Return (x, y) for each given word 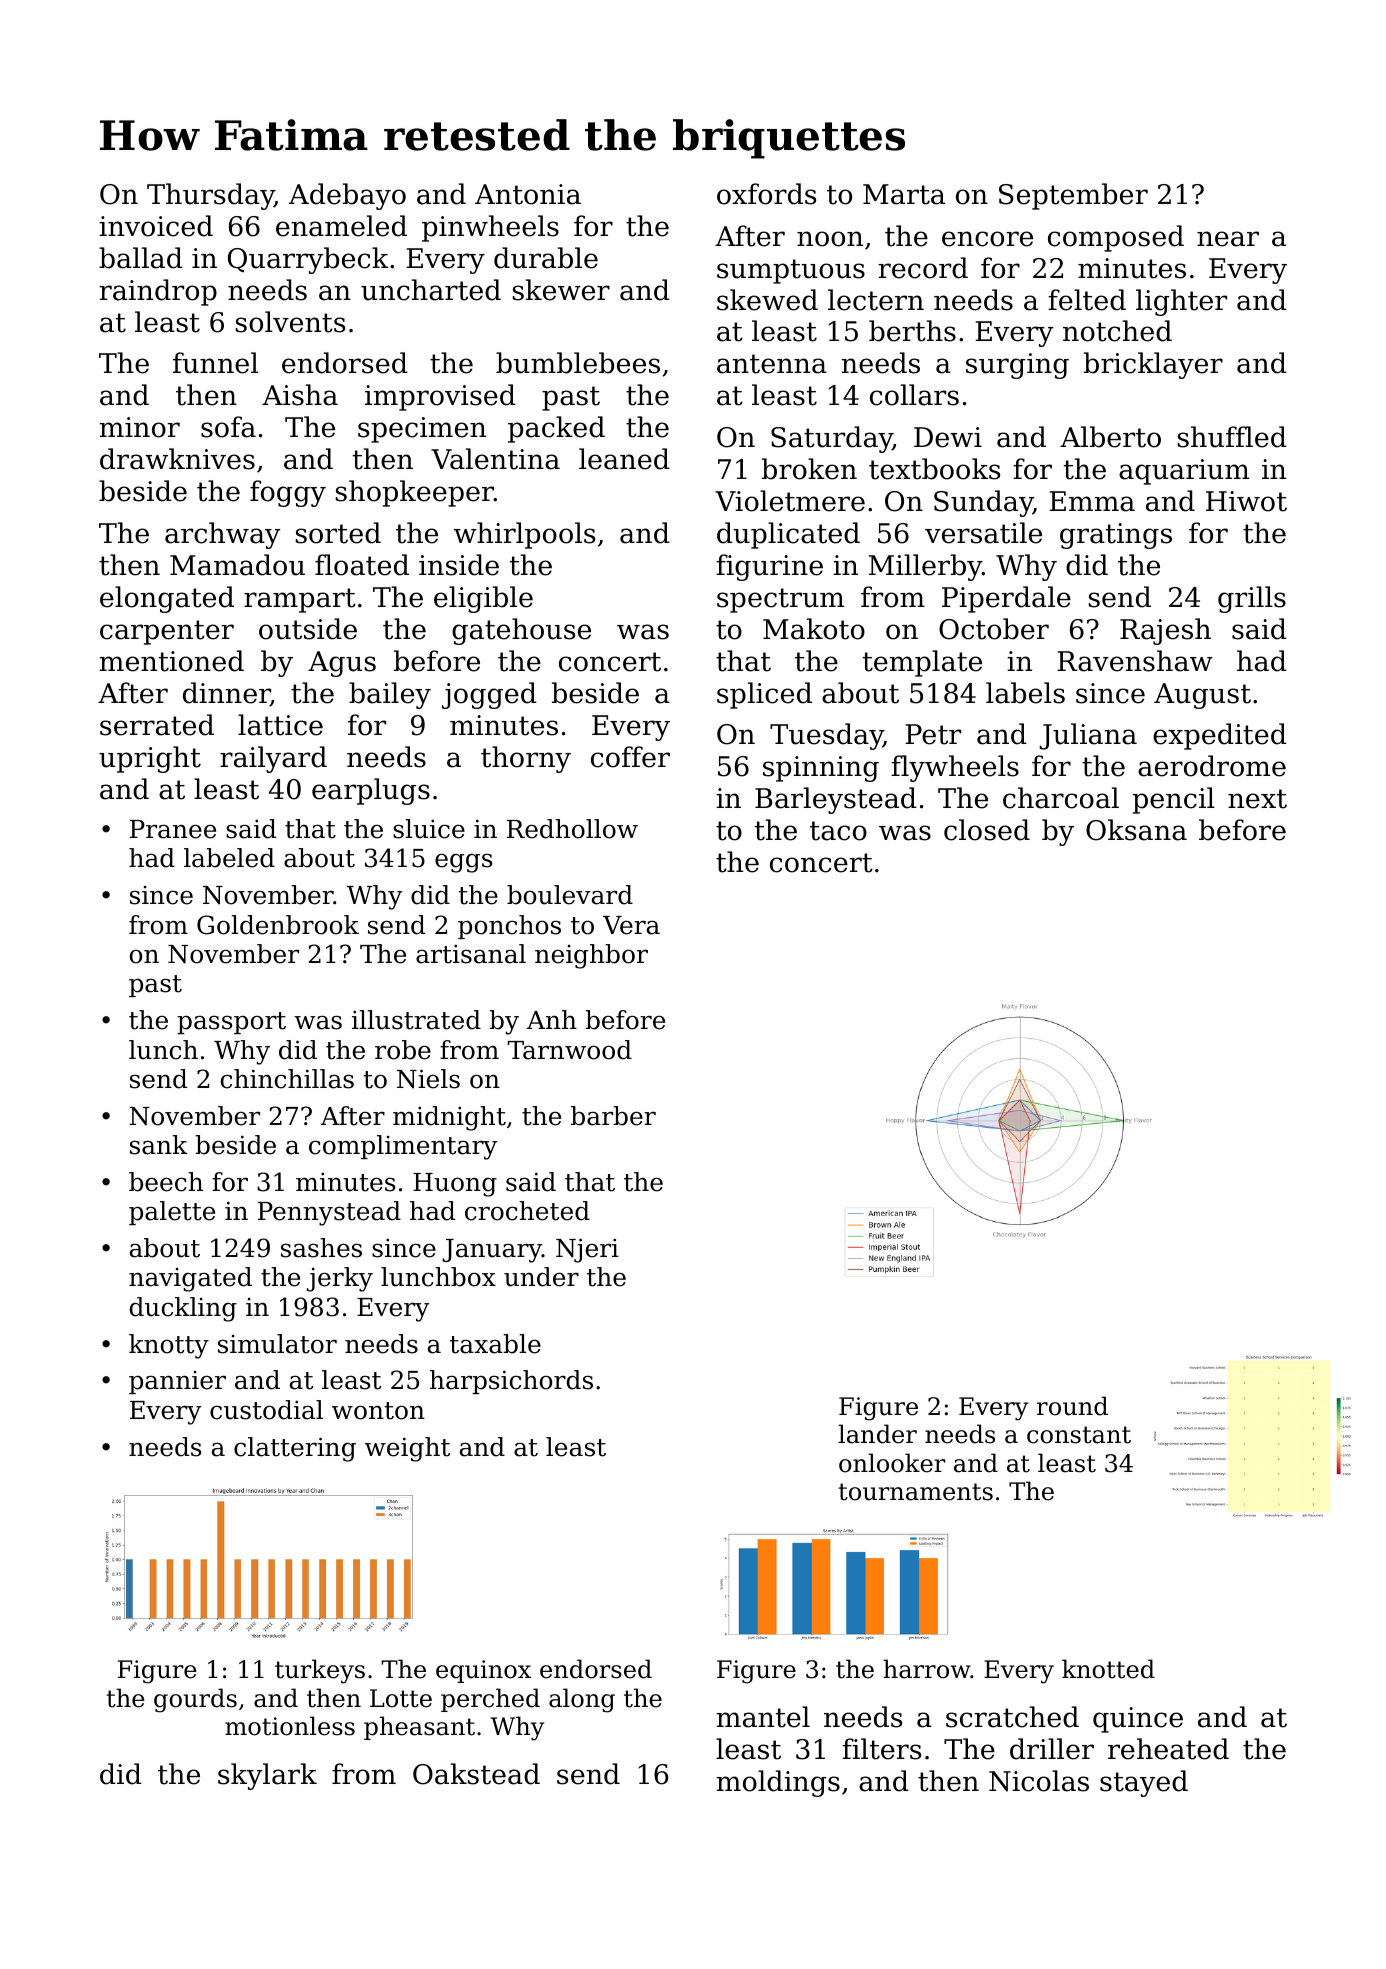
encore (987, 239)
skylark (267, 1776)
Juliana (1088, 736)
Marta (904, 194)
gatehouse (521, 631)
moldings (778, 1783)
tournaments (916, 1492)
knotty (169, 1346)
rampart (300, 600)
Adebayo (347, 196)
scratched (1012, 1717)
